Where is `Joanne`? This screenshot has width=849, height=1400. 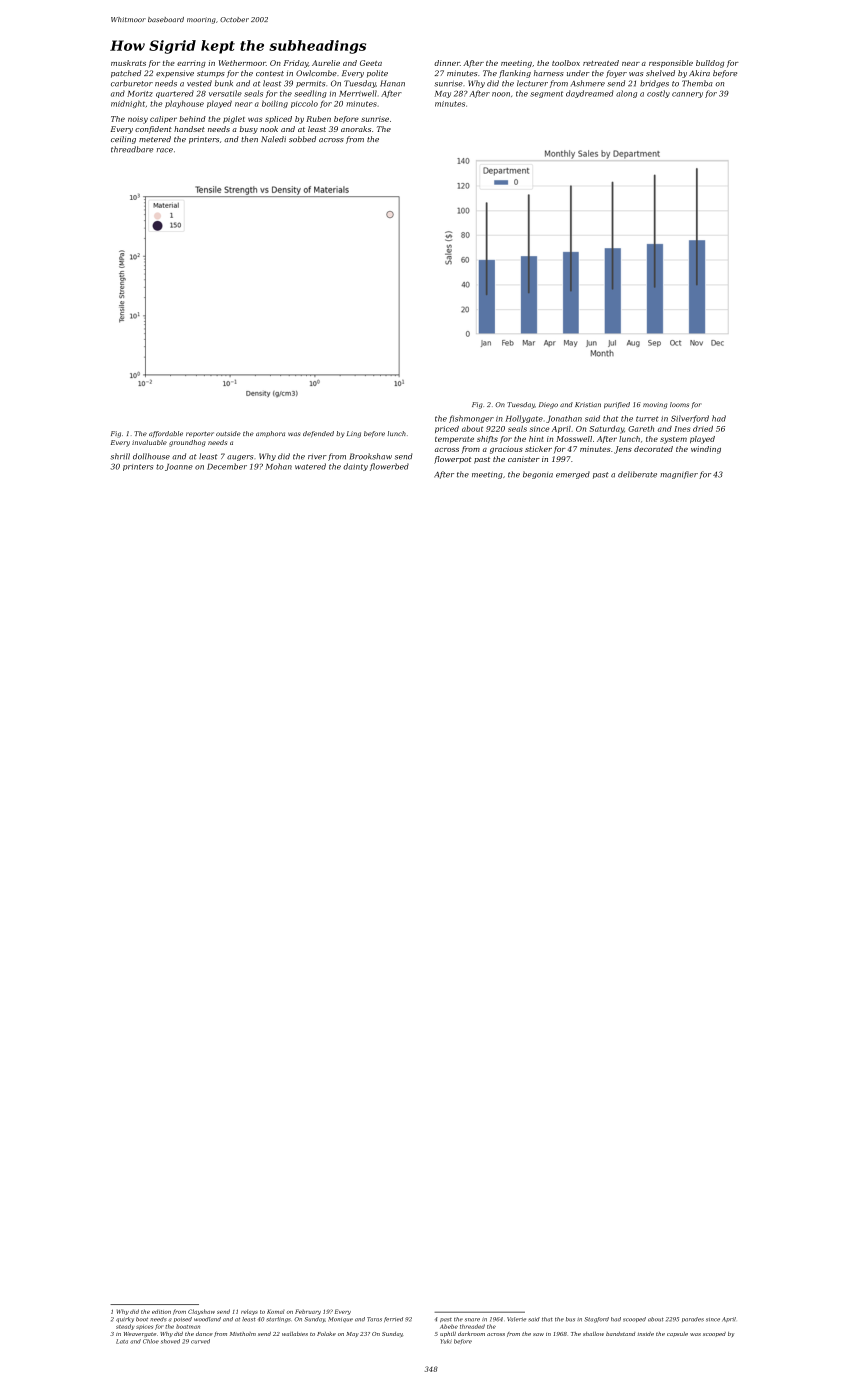 Joanne is located at coordinates (179, 467).
